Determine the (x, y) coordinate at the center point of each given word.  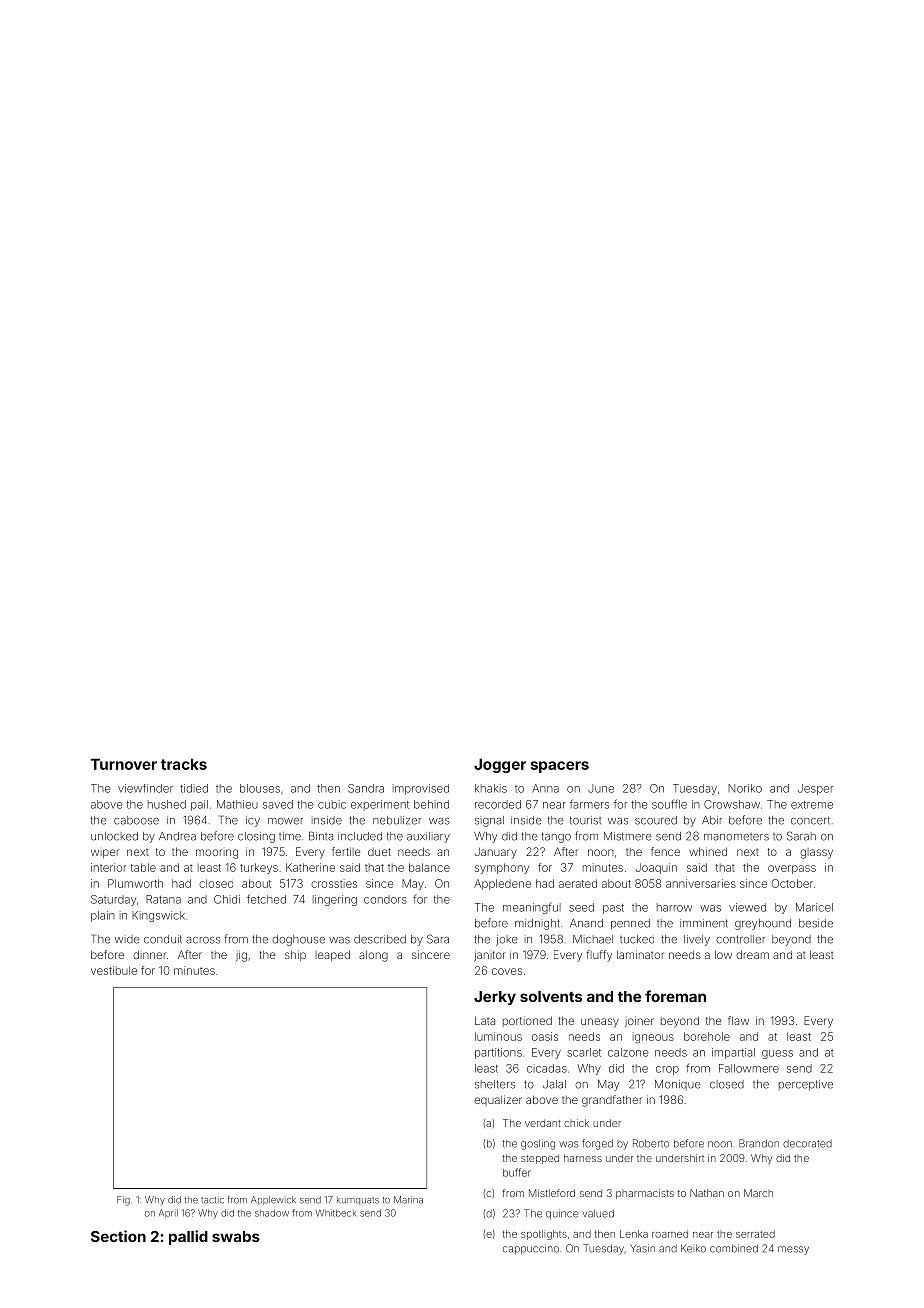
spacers (560, 767)
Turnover (124, 764)
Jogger (500, 765)
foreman (675, 996)
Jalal (554, 1084)
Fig (123, 1201)
